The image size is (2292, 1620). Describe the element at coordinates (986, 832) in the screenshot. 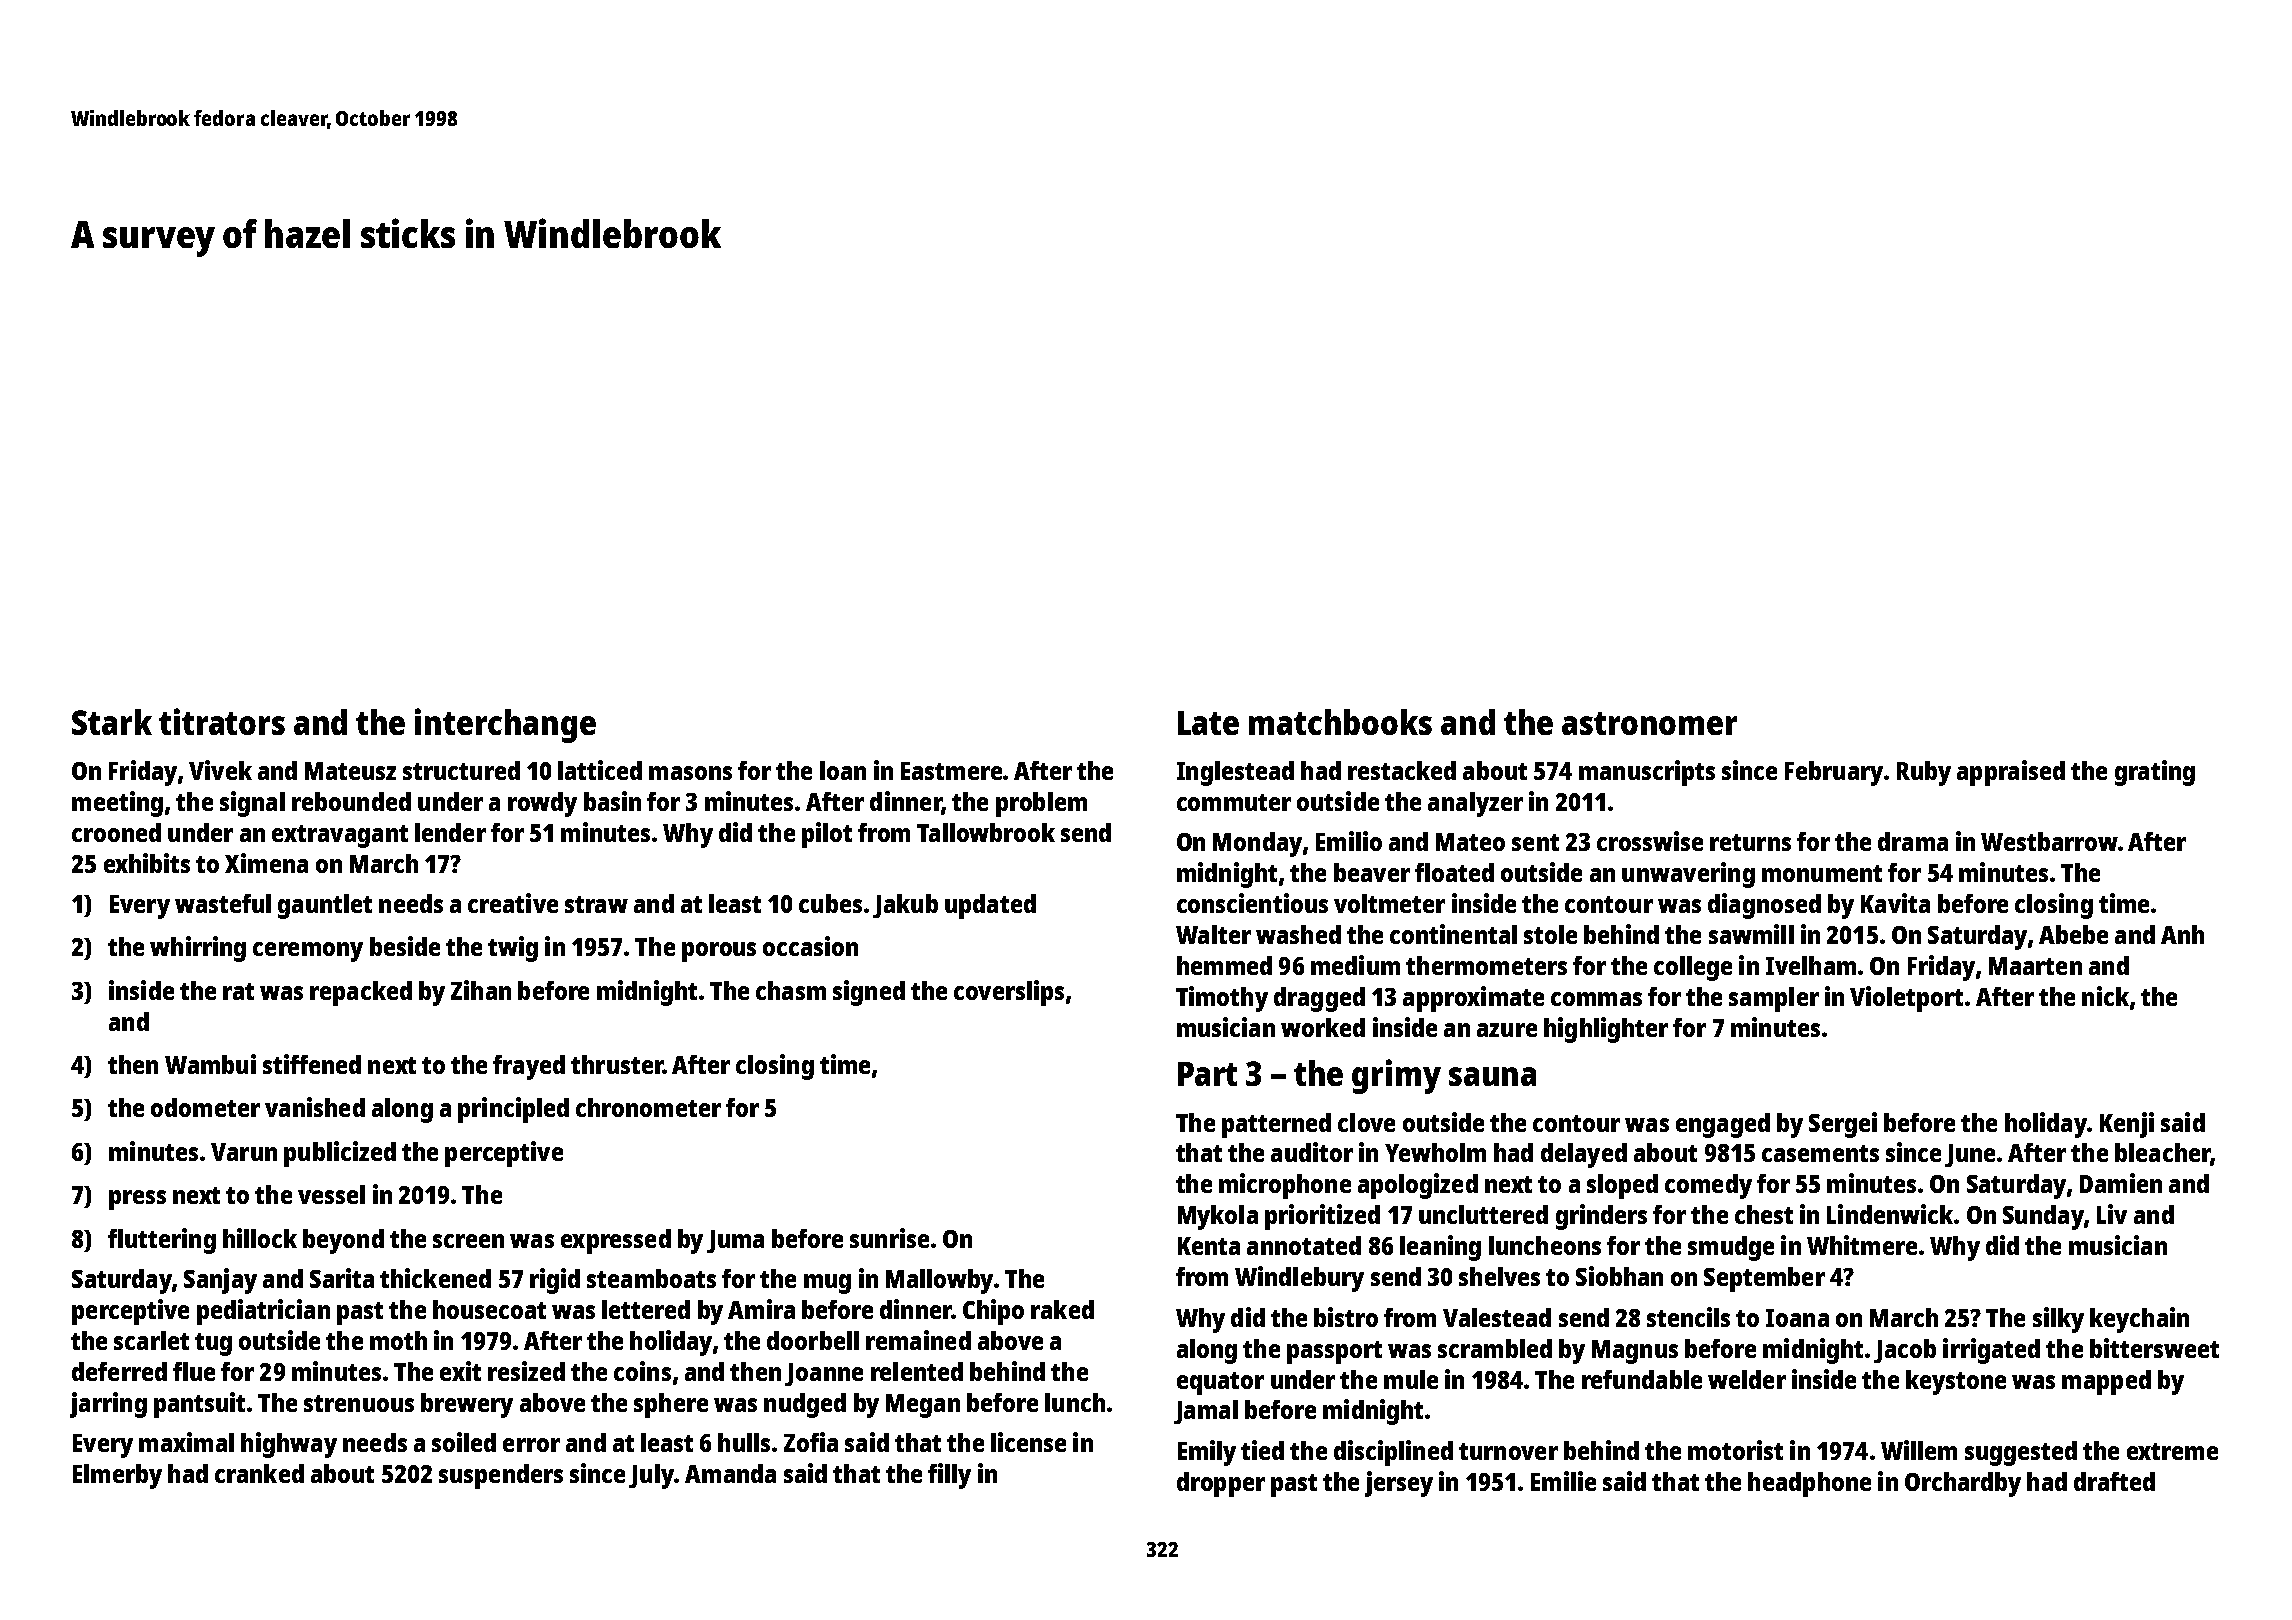

I see `Tallowbrook` at that location.
